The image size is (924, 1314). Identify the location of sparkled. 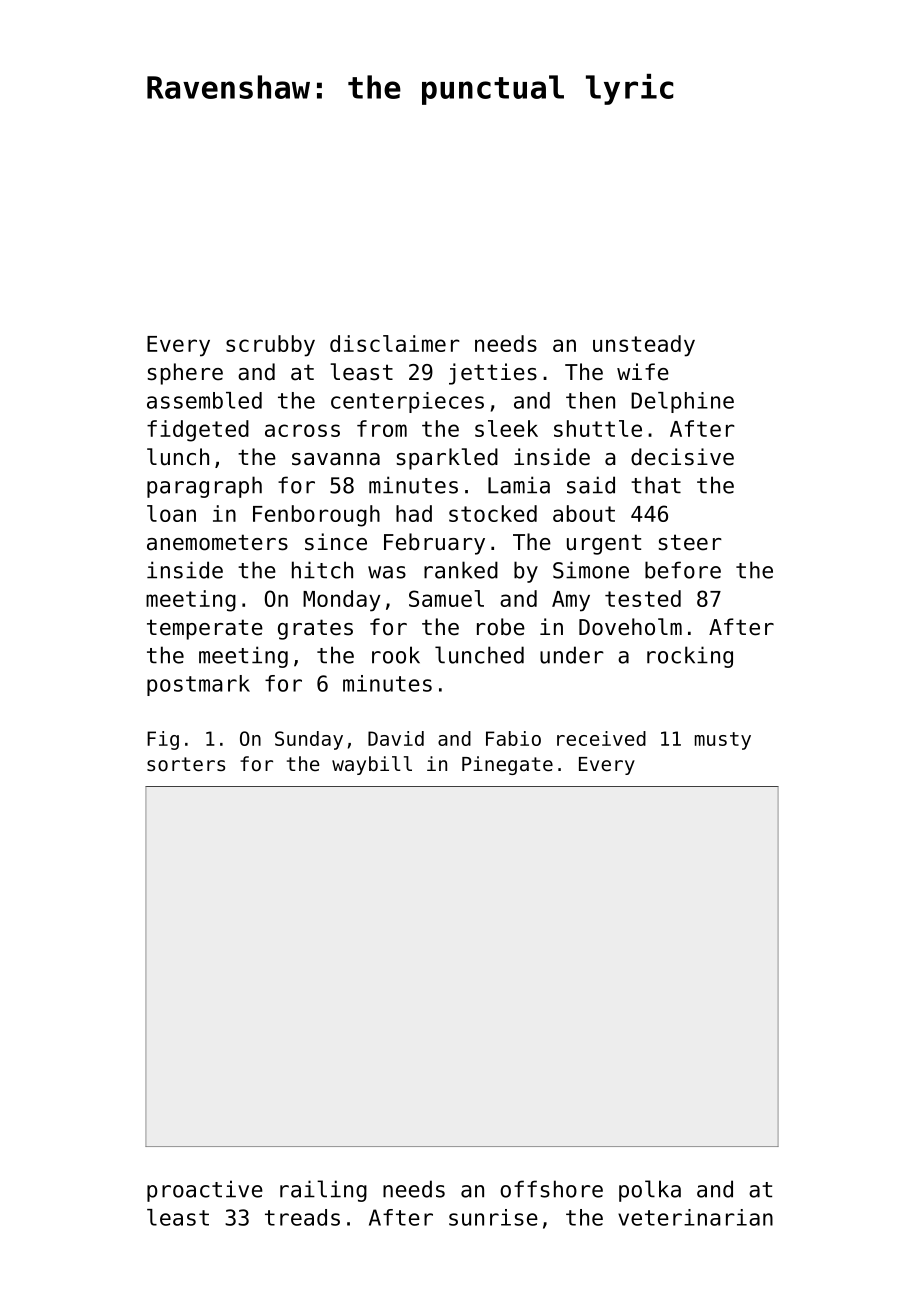
(447, 459).
